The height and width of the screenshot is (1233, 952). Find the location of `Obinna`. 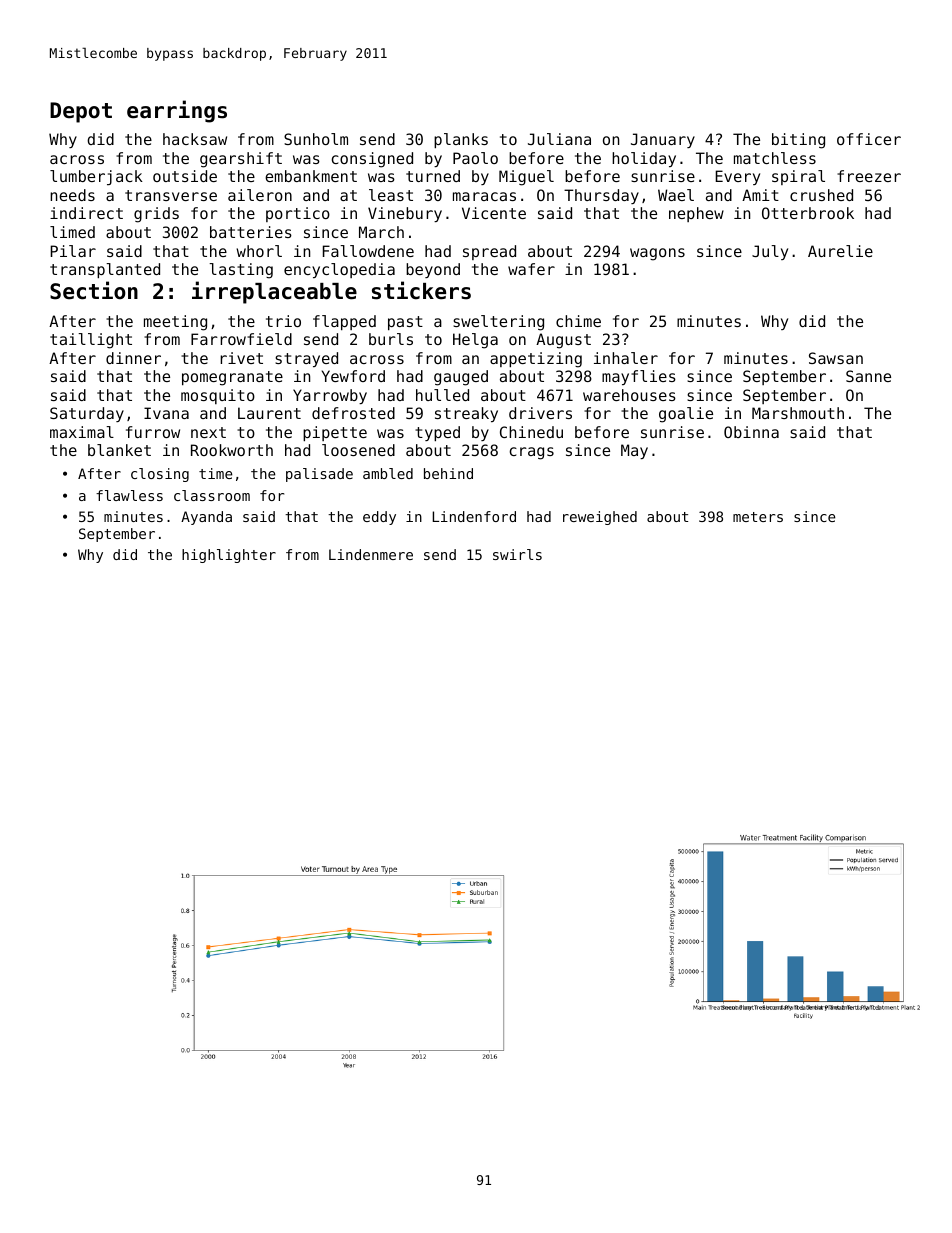

Obinna is located at coordinates (751, 432).
